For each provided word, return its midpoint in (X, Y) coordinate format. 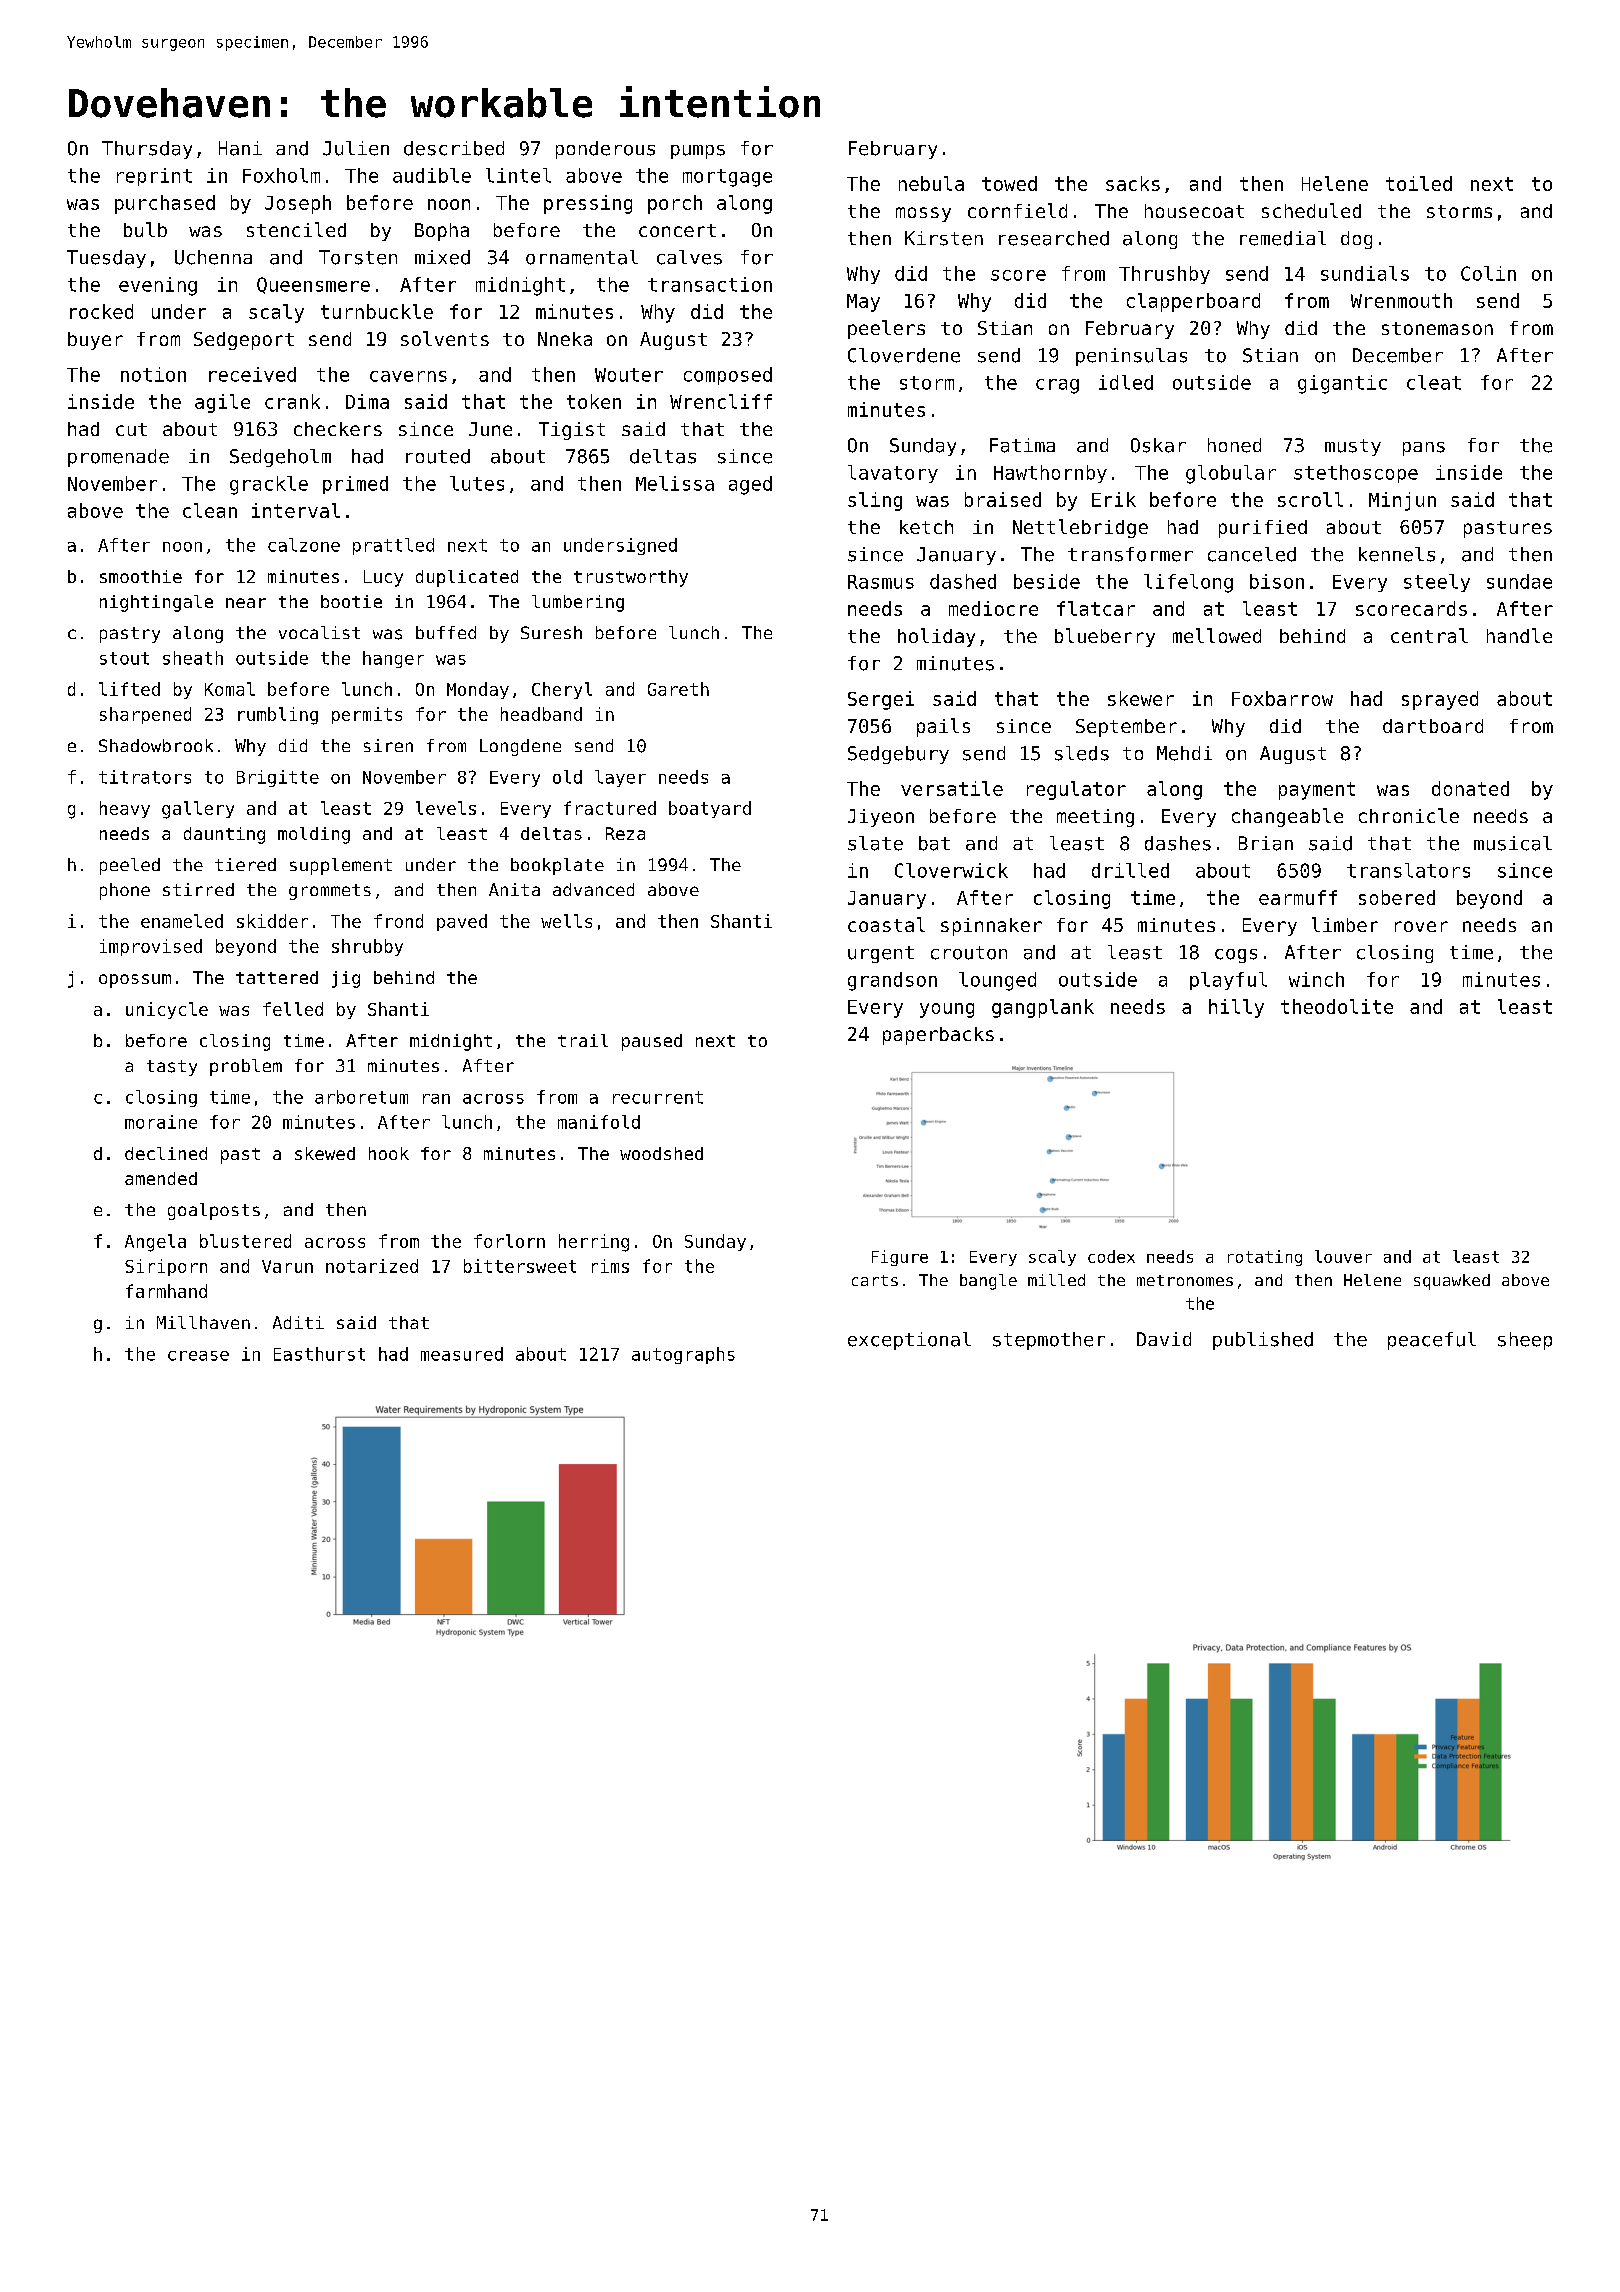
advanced (593, 889)
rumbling (278, 716)
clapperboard (1193, 302)
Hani (240, 148)
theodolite (1337, 1006)
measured (462, 1354)
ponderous (605, 150)
